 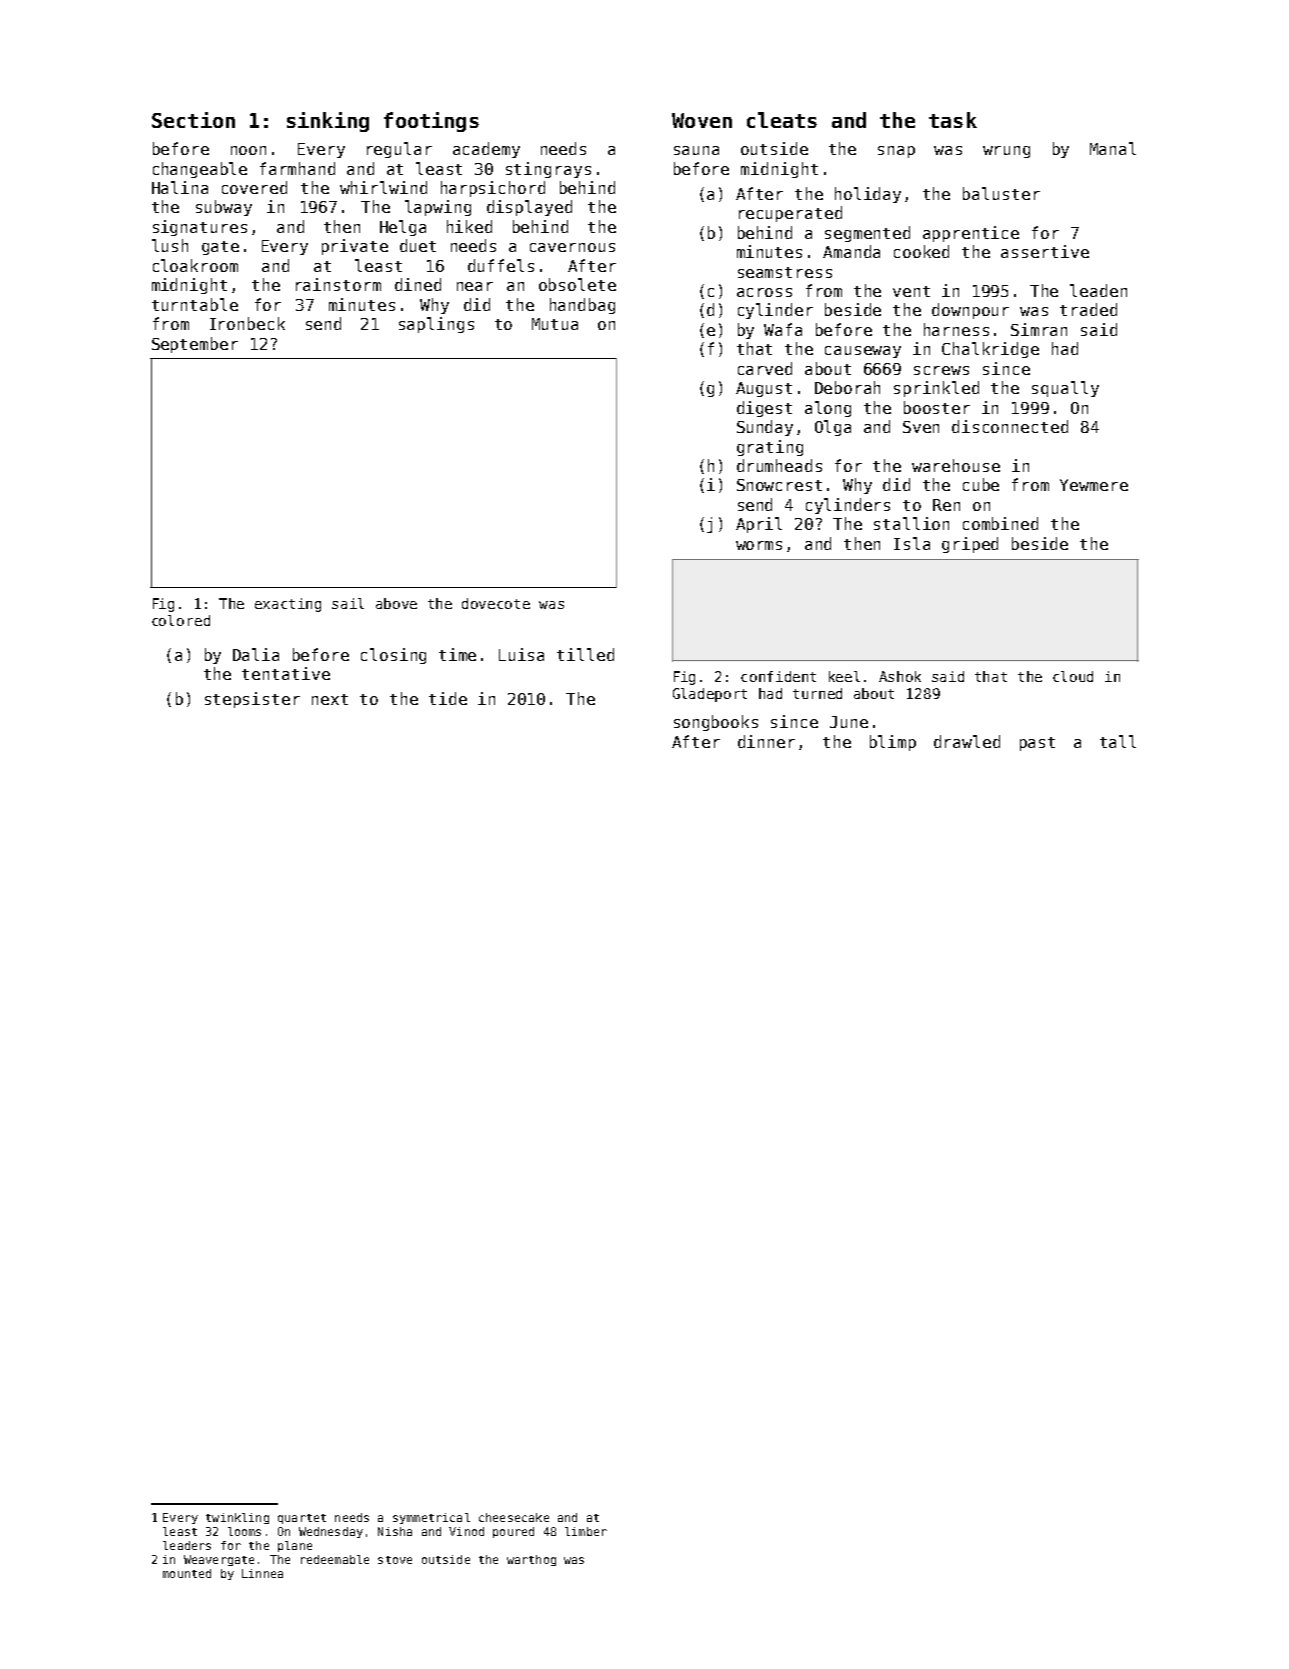 I want to click on Halina, so click(x=180, y=187).
